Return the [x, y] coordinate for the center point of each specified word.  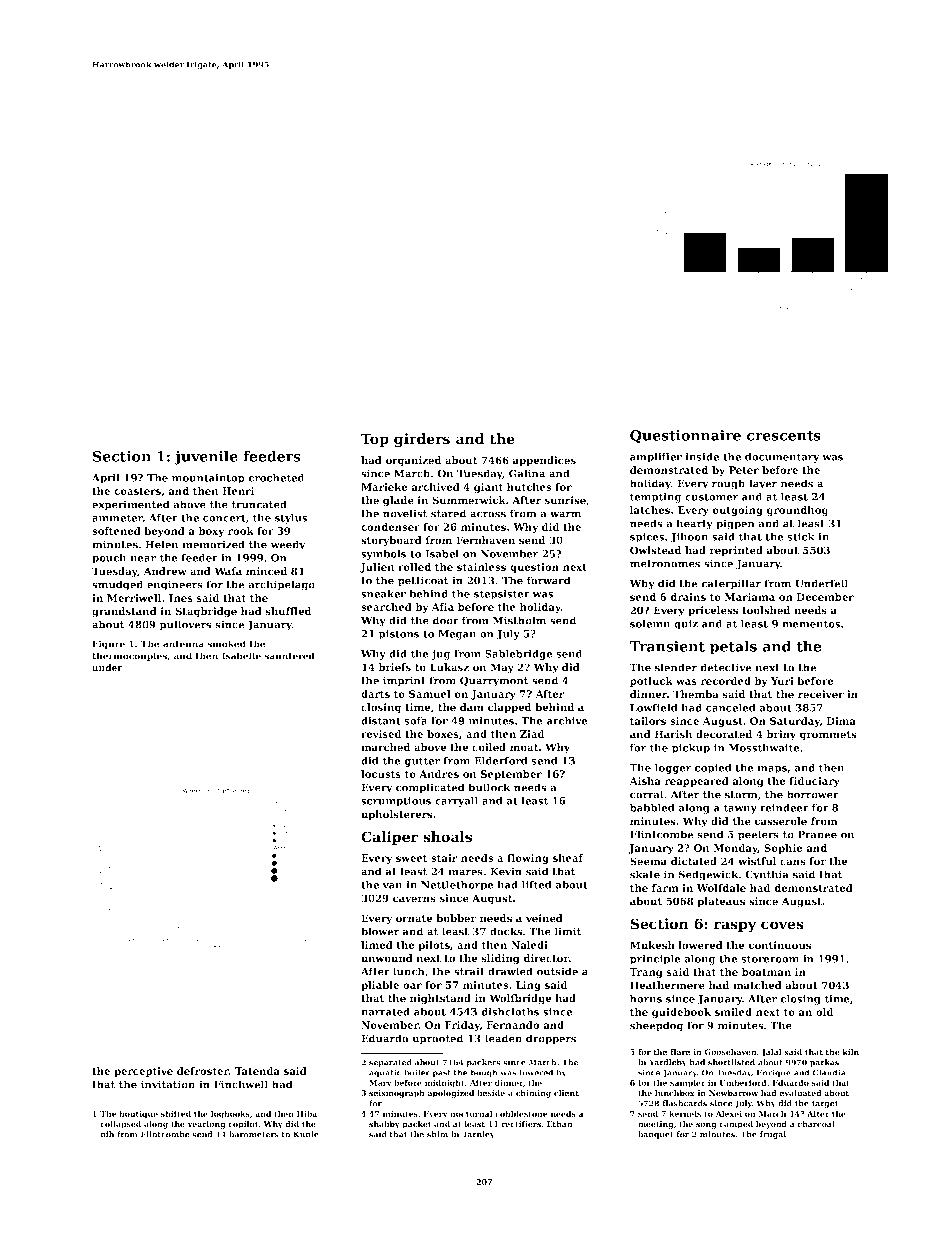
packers [483, 1063]
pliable [380, 986]
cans [793, 862]
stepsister [502, 595]
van [392, 886]
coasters [137, 491]
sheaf [568, 858]
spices [647, 538]
